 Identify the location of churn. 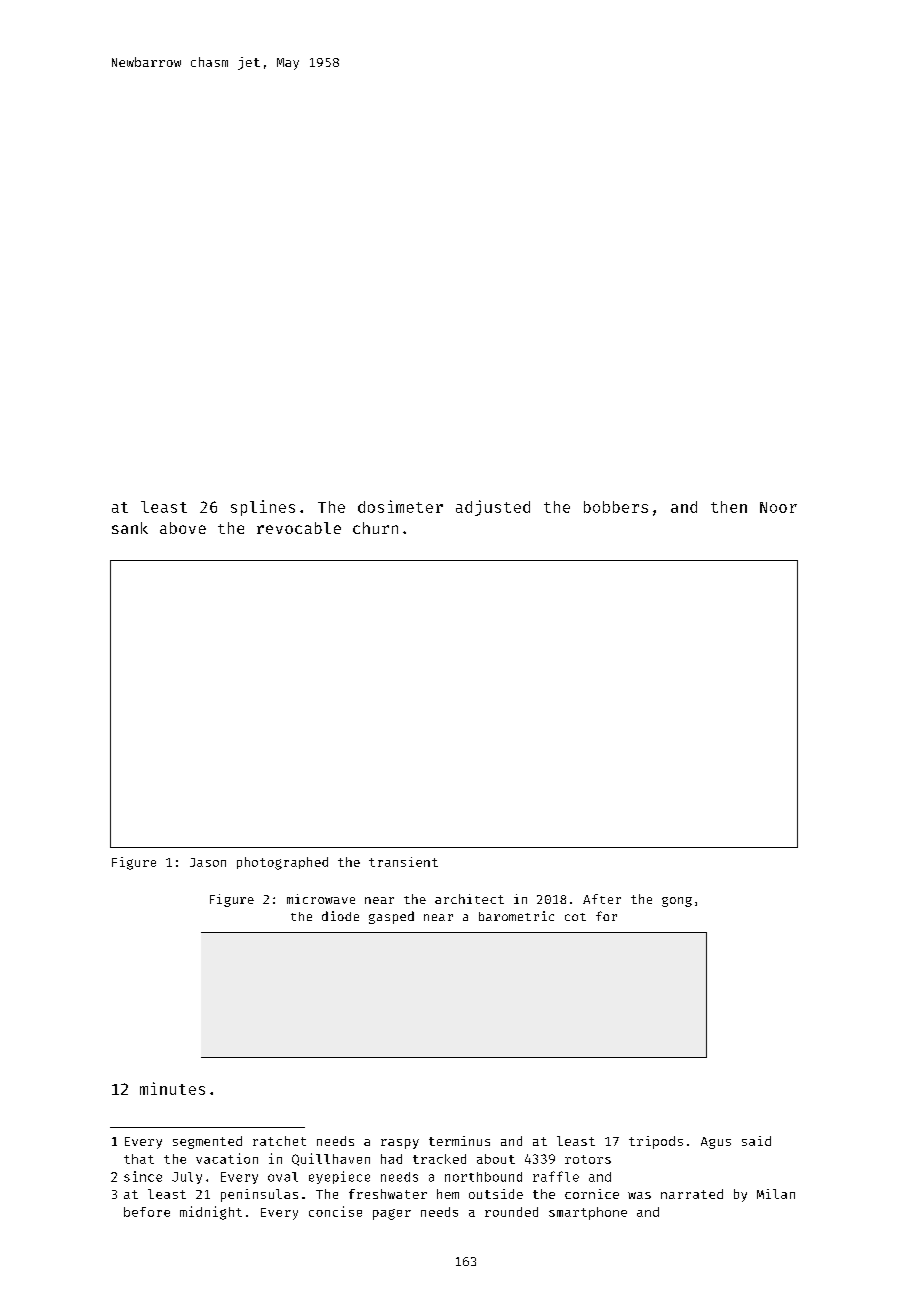
(375, 528).
